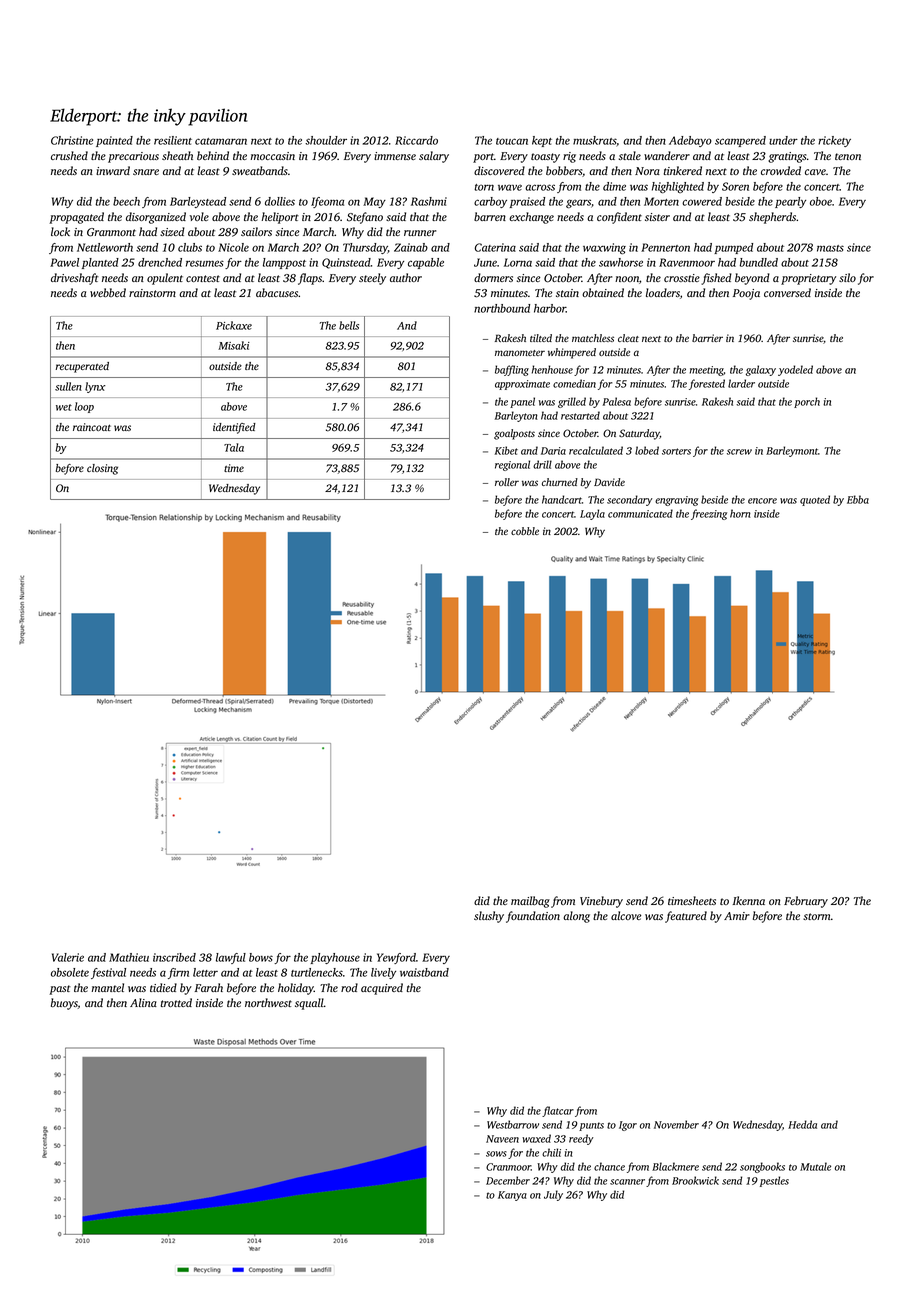  I want to click on praised, so click(527, 202).
